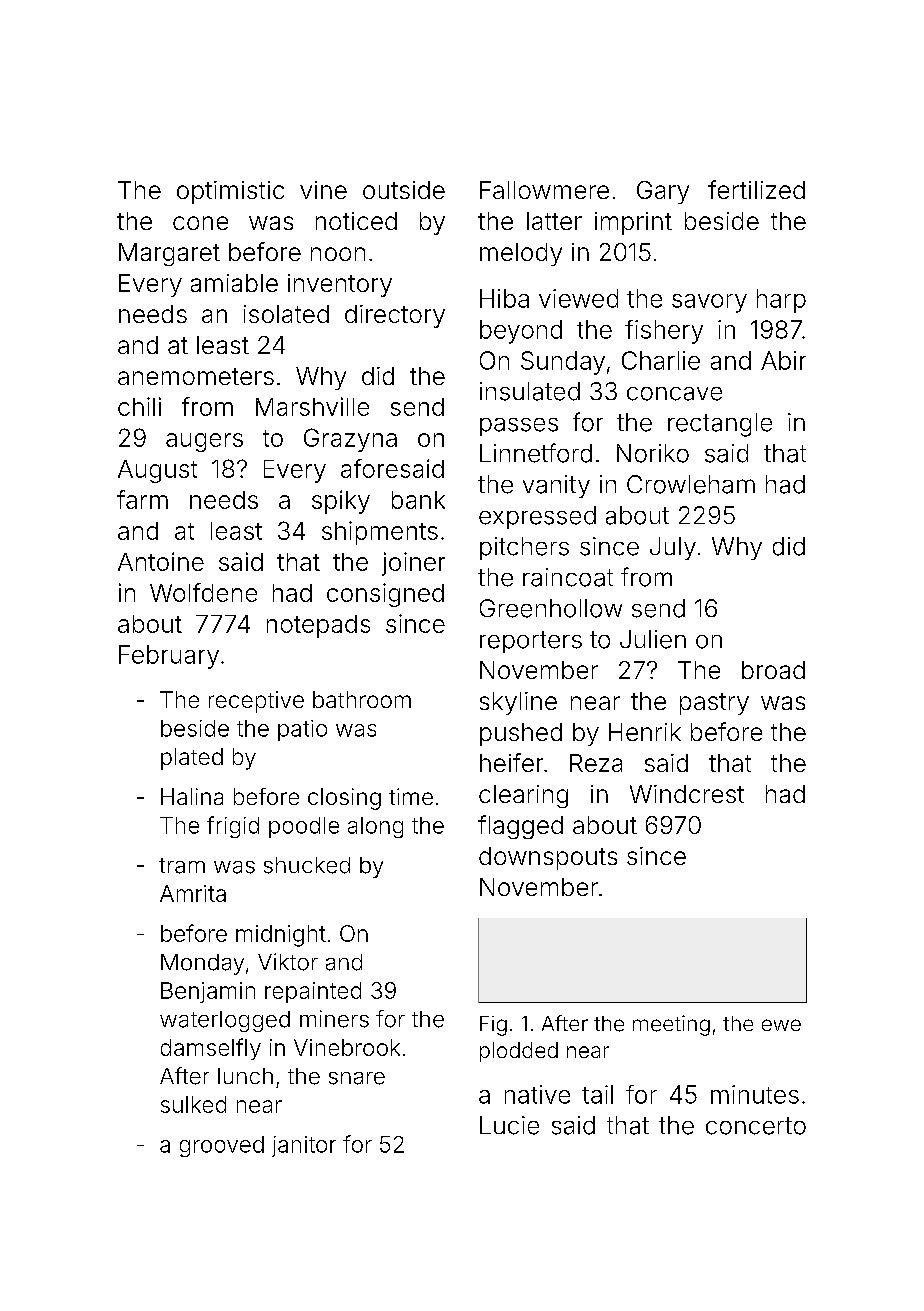  What do you see at coordinates (418, 500) in the screenshot?
I see `bank` at bounding box center [418, 500].
